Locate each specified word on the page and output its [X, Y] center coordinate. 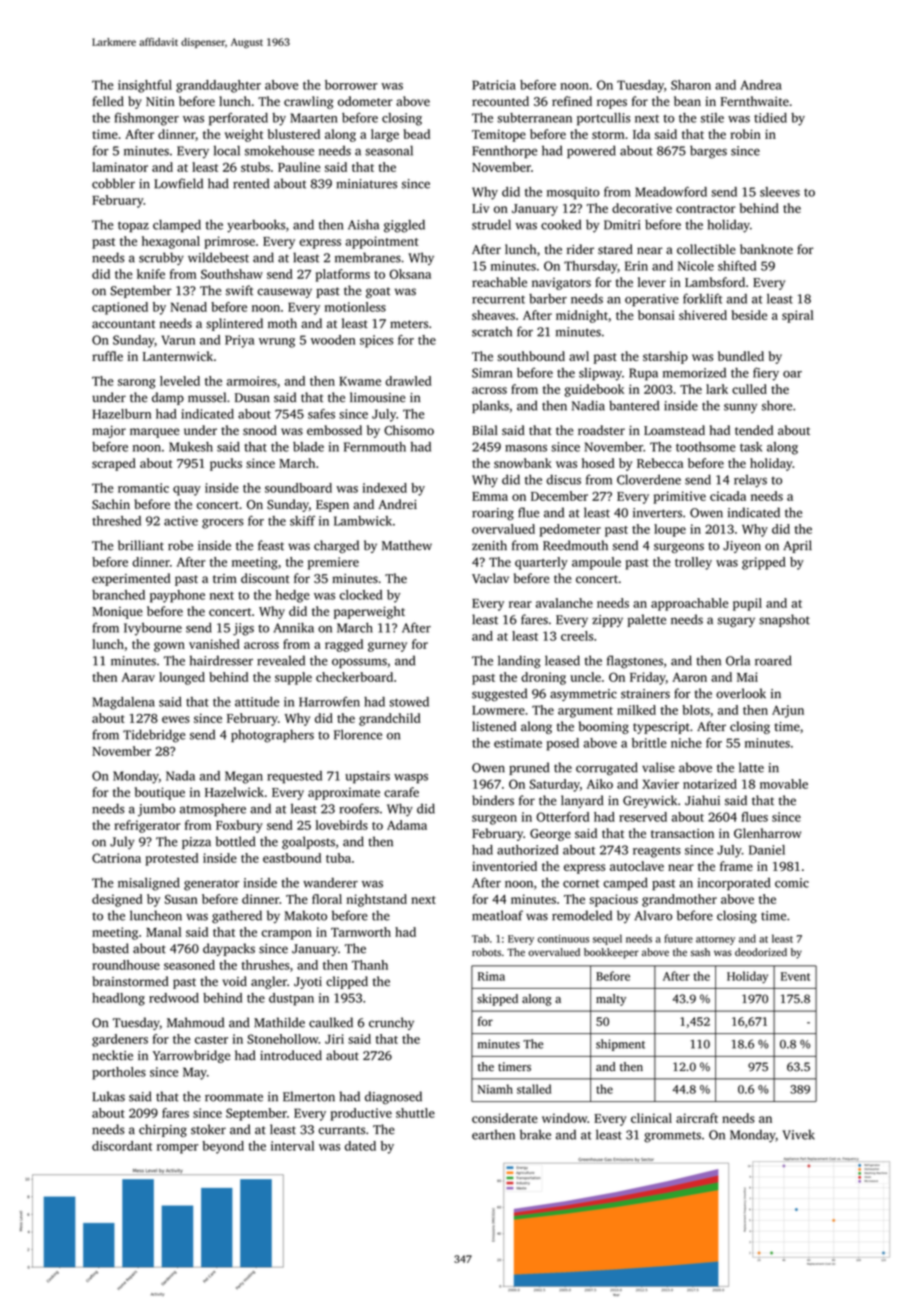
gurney [387, 647]
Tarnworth [361, 932]
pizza [196, 843]
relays [750, 481]
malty [611, 1000]
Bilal [485, 430]
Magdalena [123, 703]
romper [177, 1149]
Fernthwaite [754, 101]
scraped [114, 464]
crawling [308, 102]
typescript [661, 728]
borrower [351, 85]
